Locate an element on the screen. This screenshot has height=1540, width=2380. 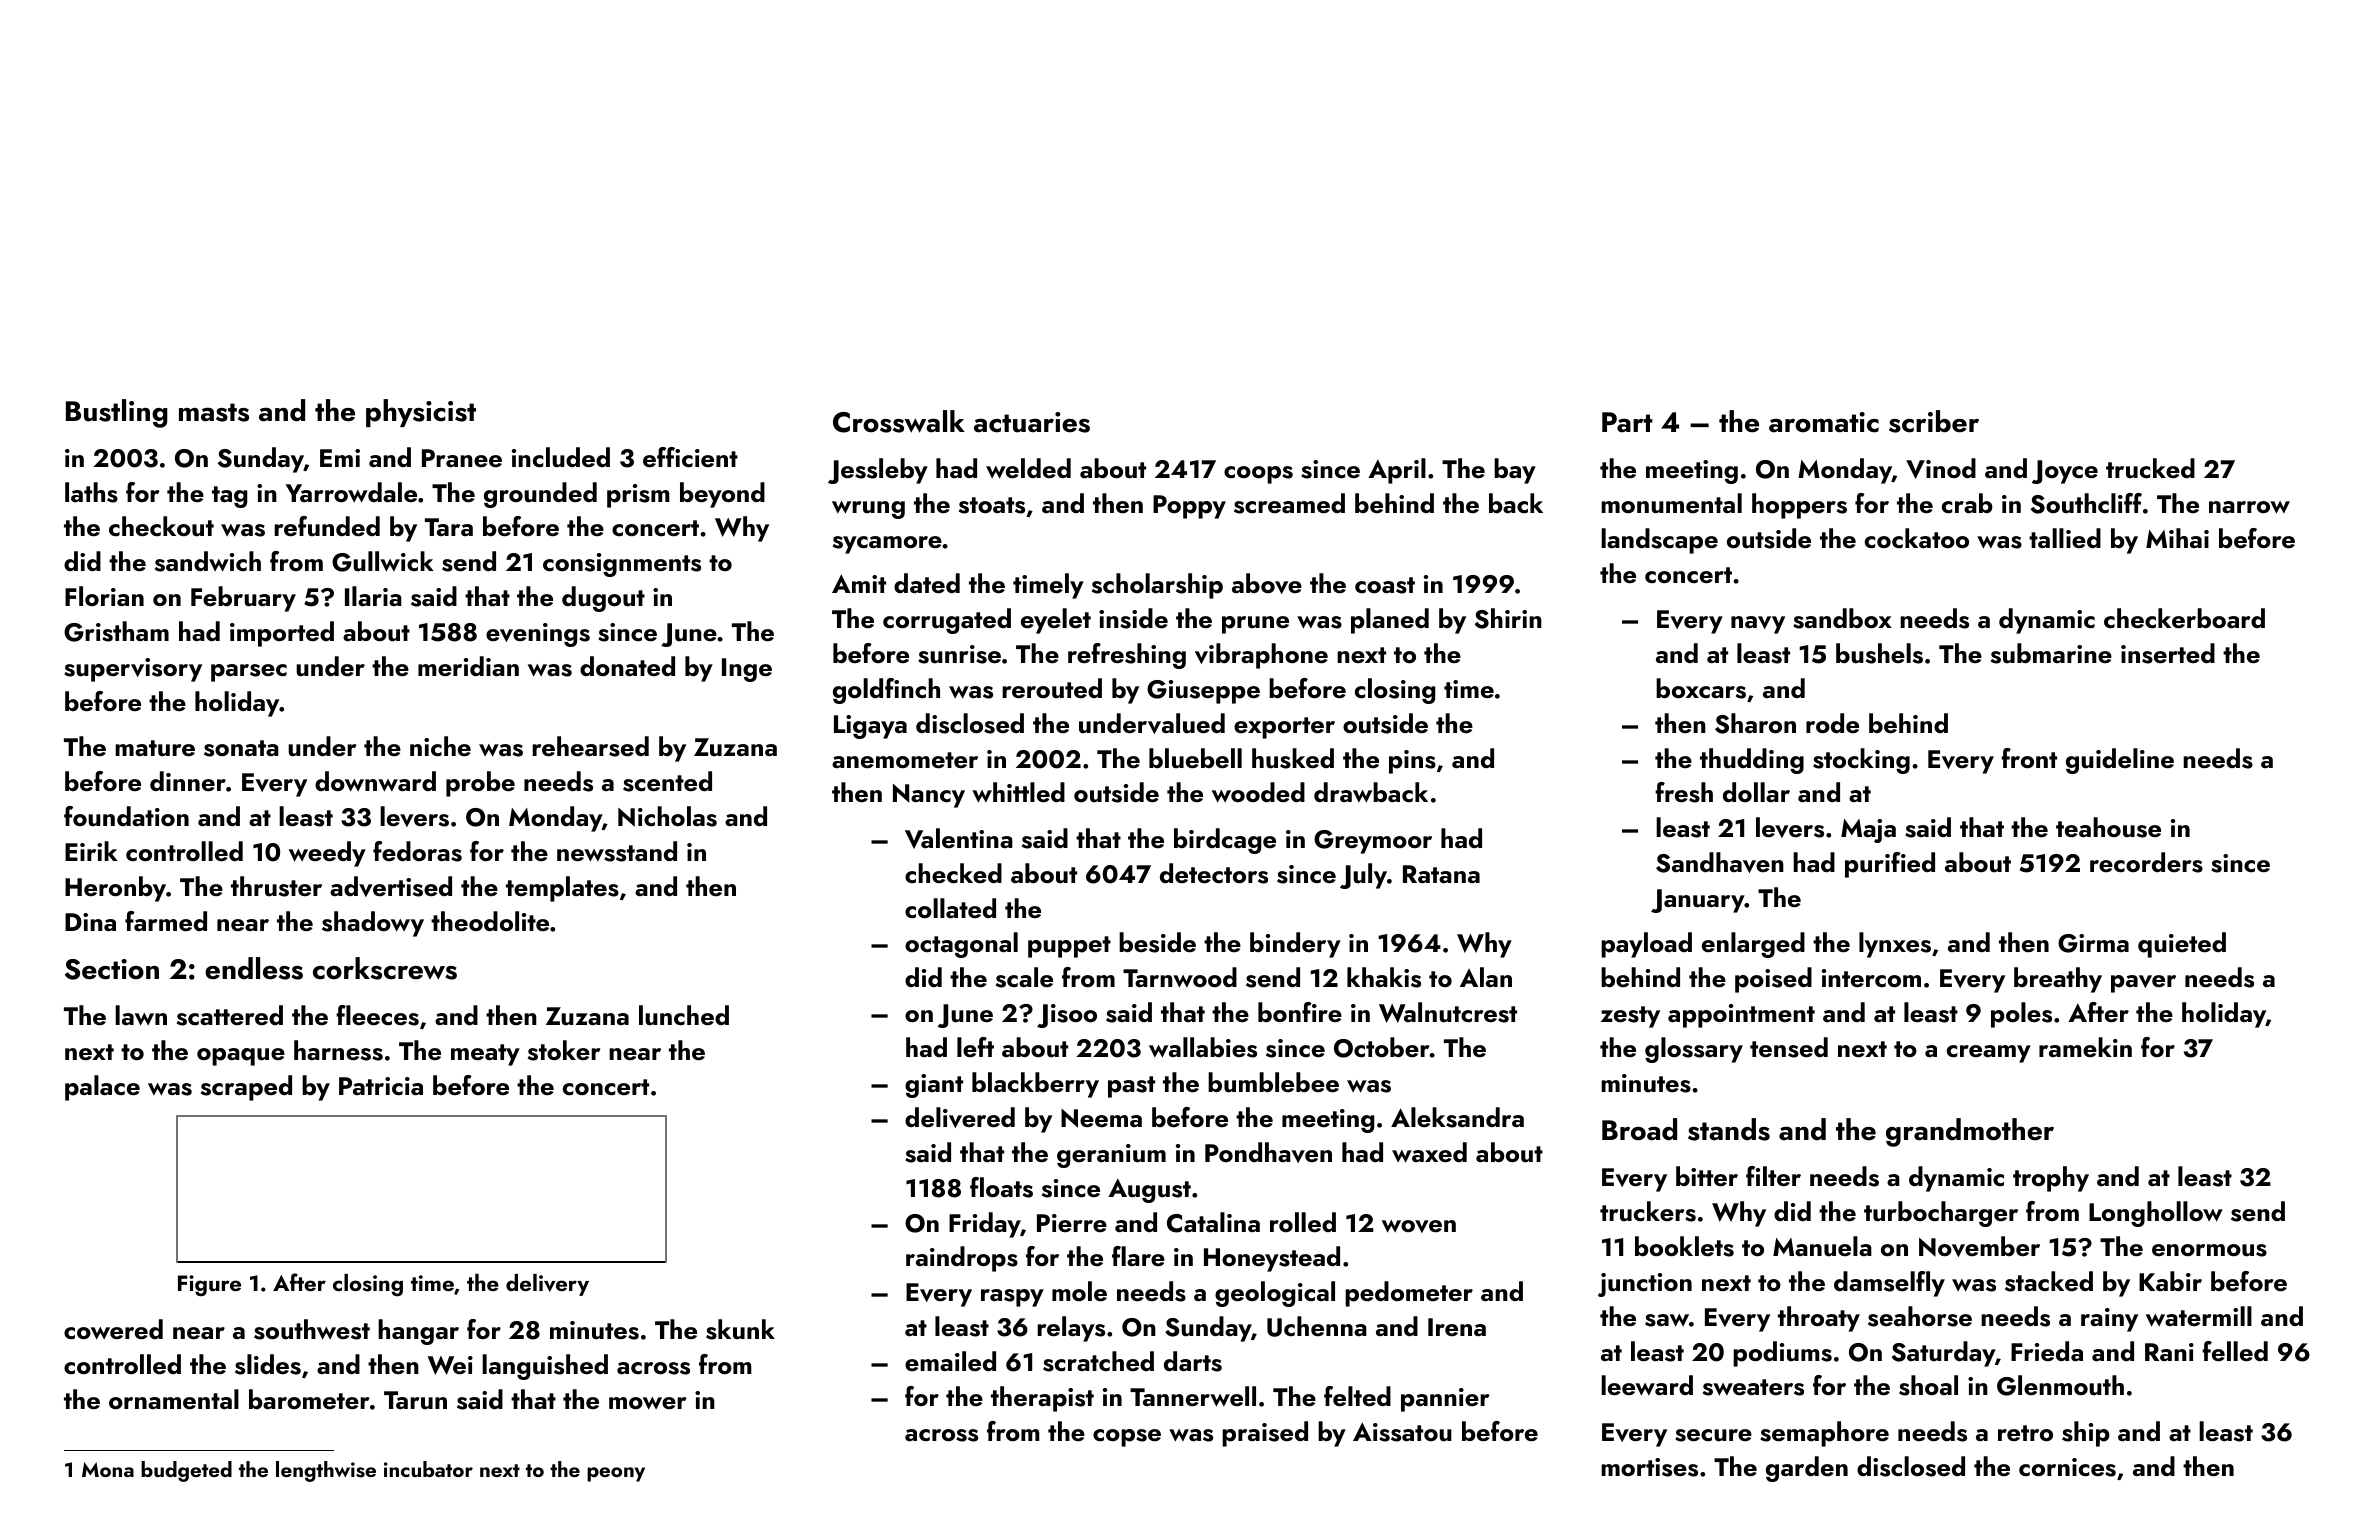
landscape is located at coordinates (1659, 541).
